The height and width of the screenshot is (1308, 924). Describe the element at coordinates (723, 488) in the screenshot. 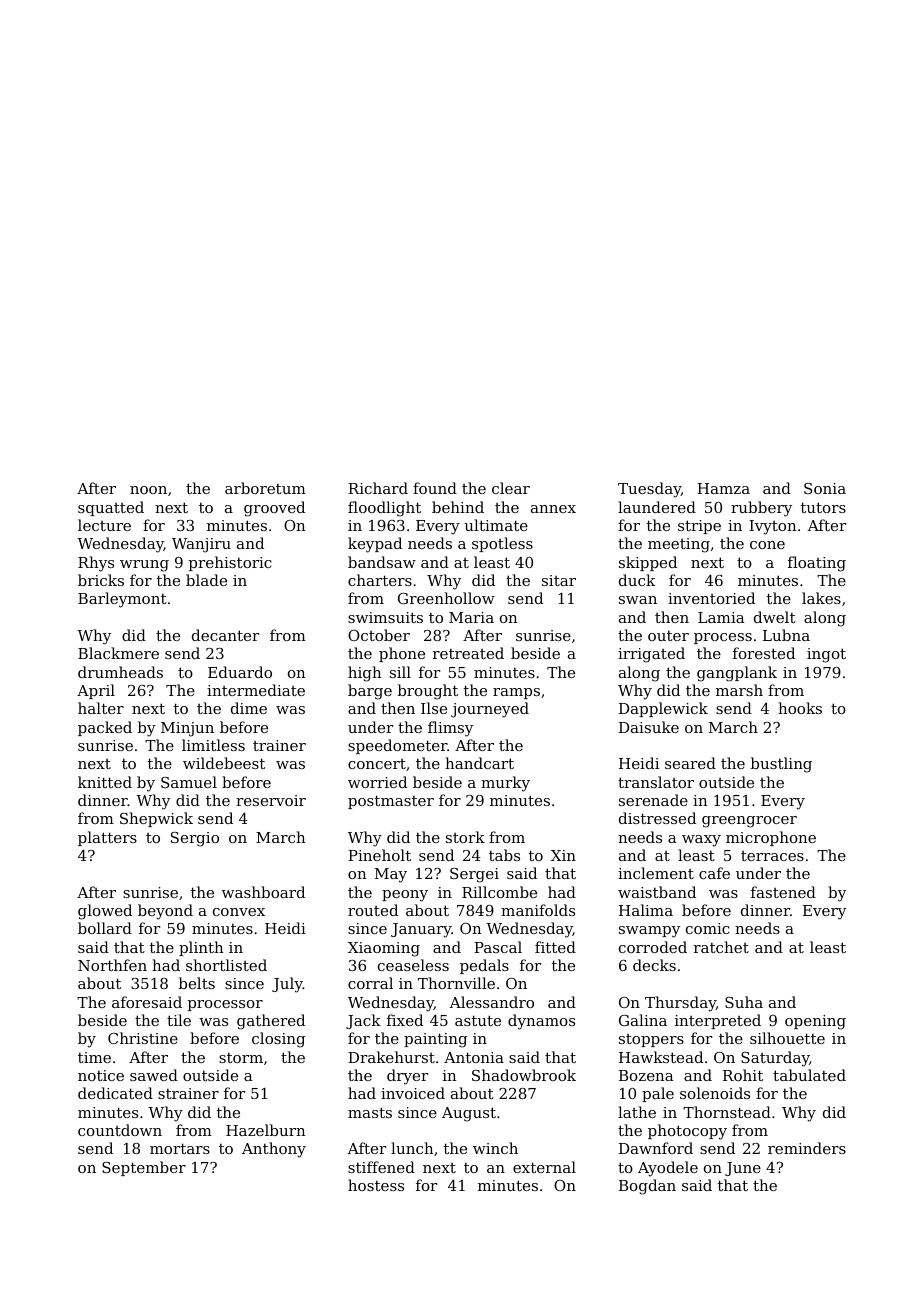

I see `Hamza` at that location.
